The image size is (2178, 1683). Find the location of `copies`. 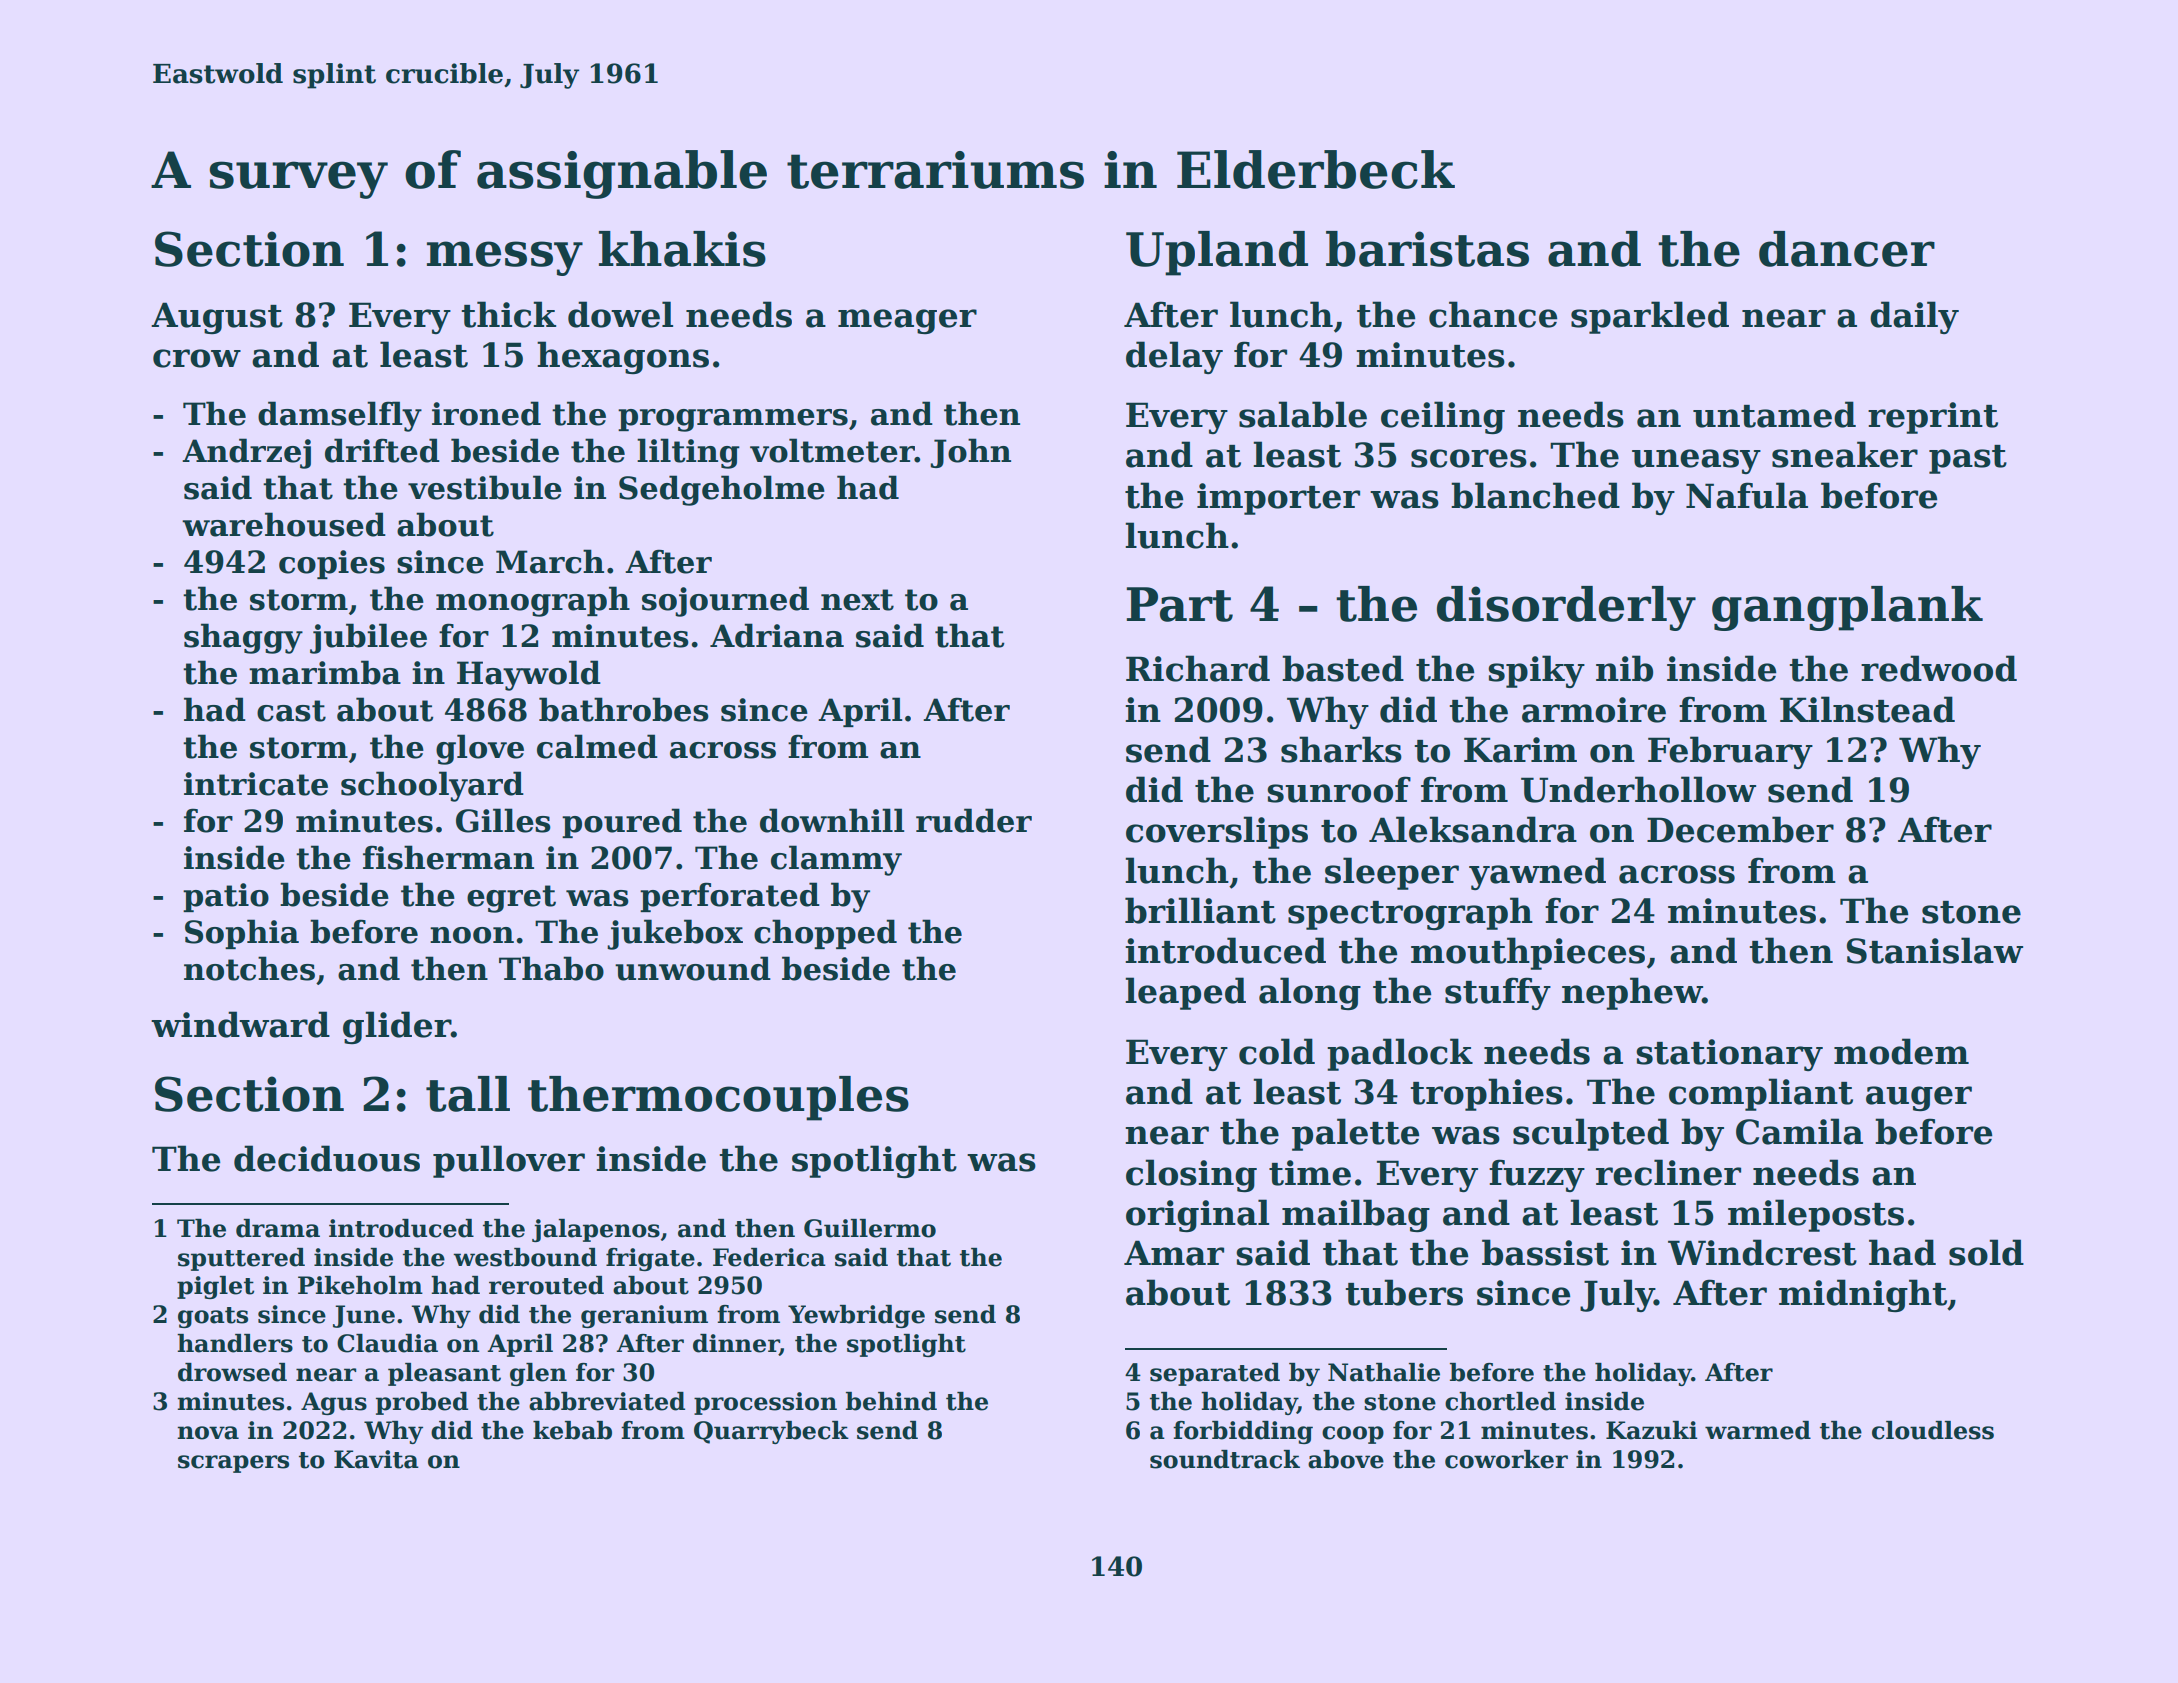

copies is located at coordinates (332, 564).
